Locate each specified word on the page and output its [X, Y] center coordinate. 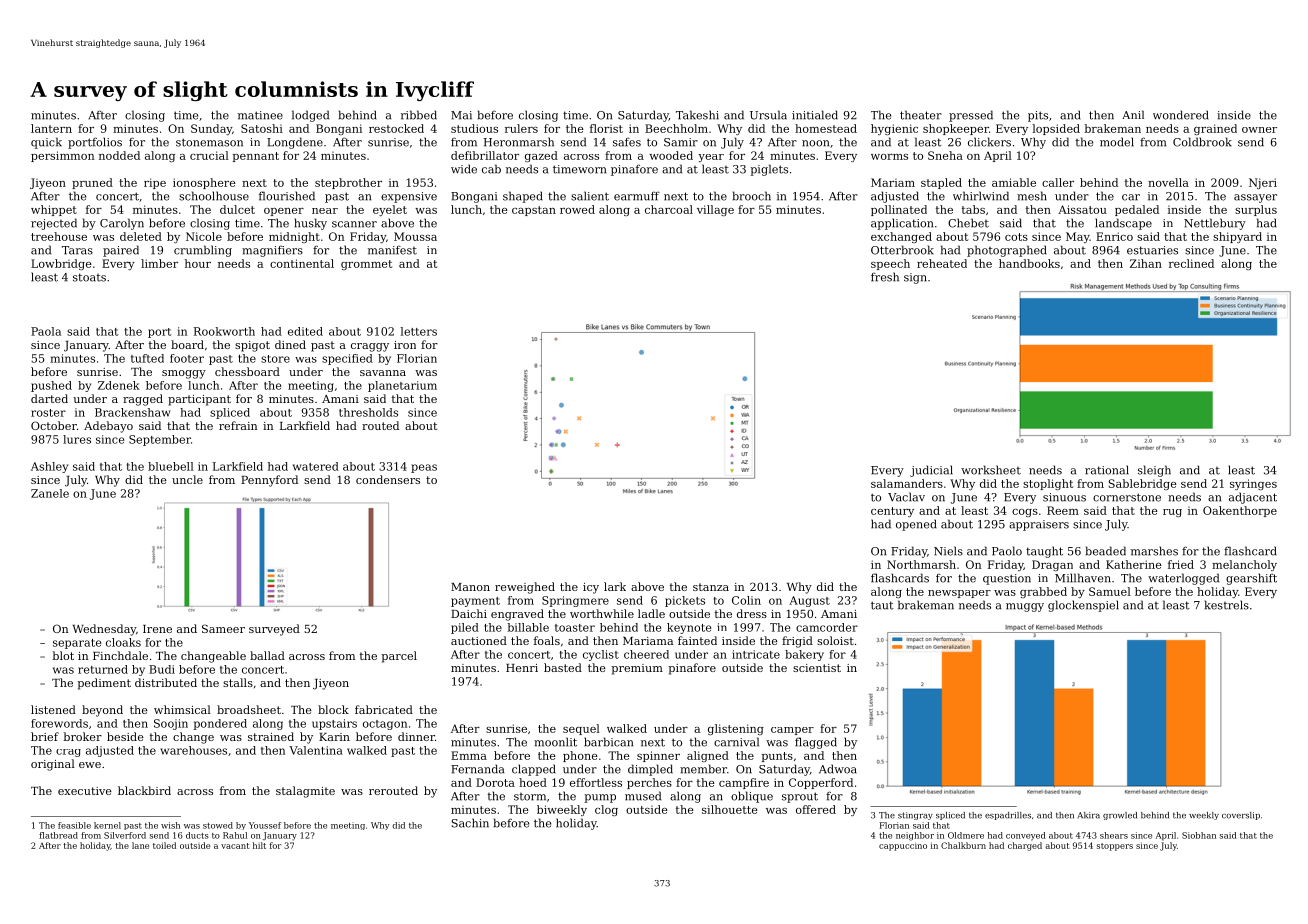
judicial [931, 471]
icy [591, 588]
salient [590, 196]
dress [752, 613]
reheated [942, 263]
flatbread [58, 835]
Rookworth [224, 331]
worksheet [991, 470]
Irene [157, 629]
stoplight [1048, 484]
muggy [1025, 607]
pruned [92, 183]
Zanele [50, 493]
